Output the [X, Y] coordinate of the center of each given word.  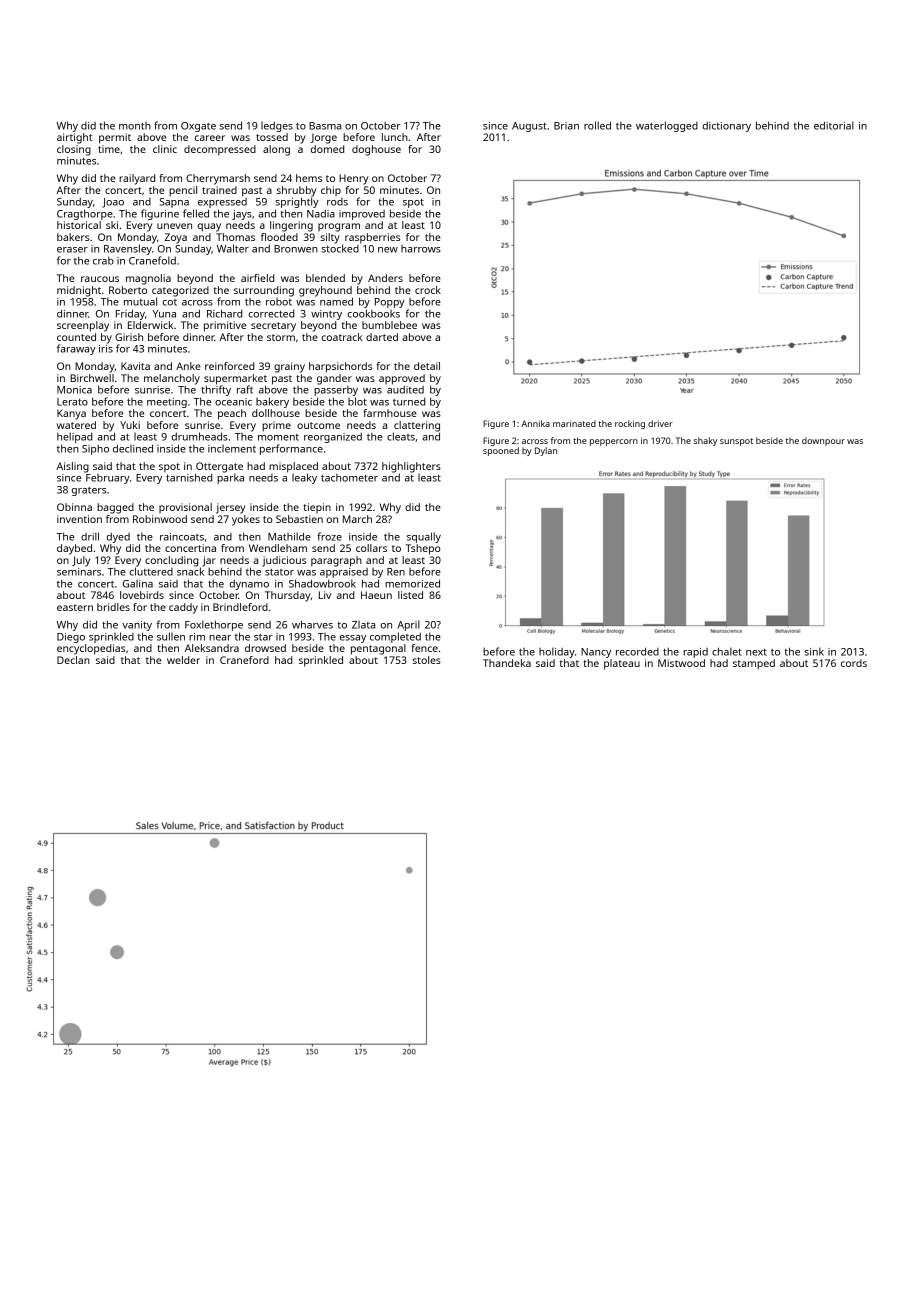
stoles [427, 660]
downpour [823, 441]
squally [424, 537]
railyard [137, 179]
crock [428, 290]
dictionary [726, 127]
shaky [705, 441]
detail [427, 366]
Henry [353, 179]
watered [76, 425]
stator [279, 572]
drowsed [265, 648]
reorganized [333, 438]
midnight [79, 291]
